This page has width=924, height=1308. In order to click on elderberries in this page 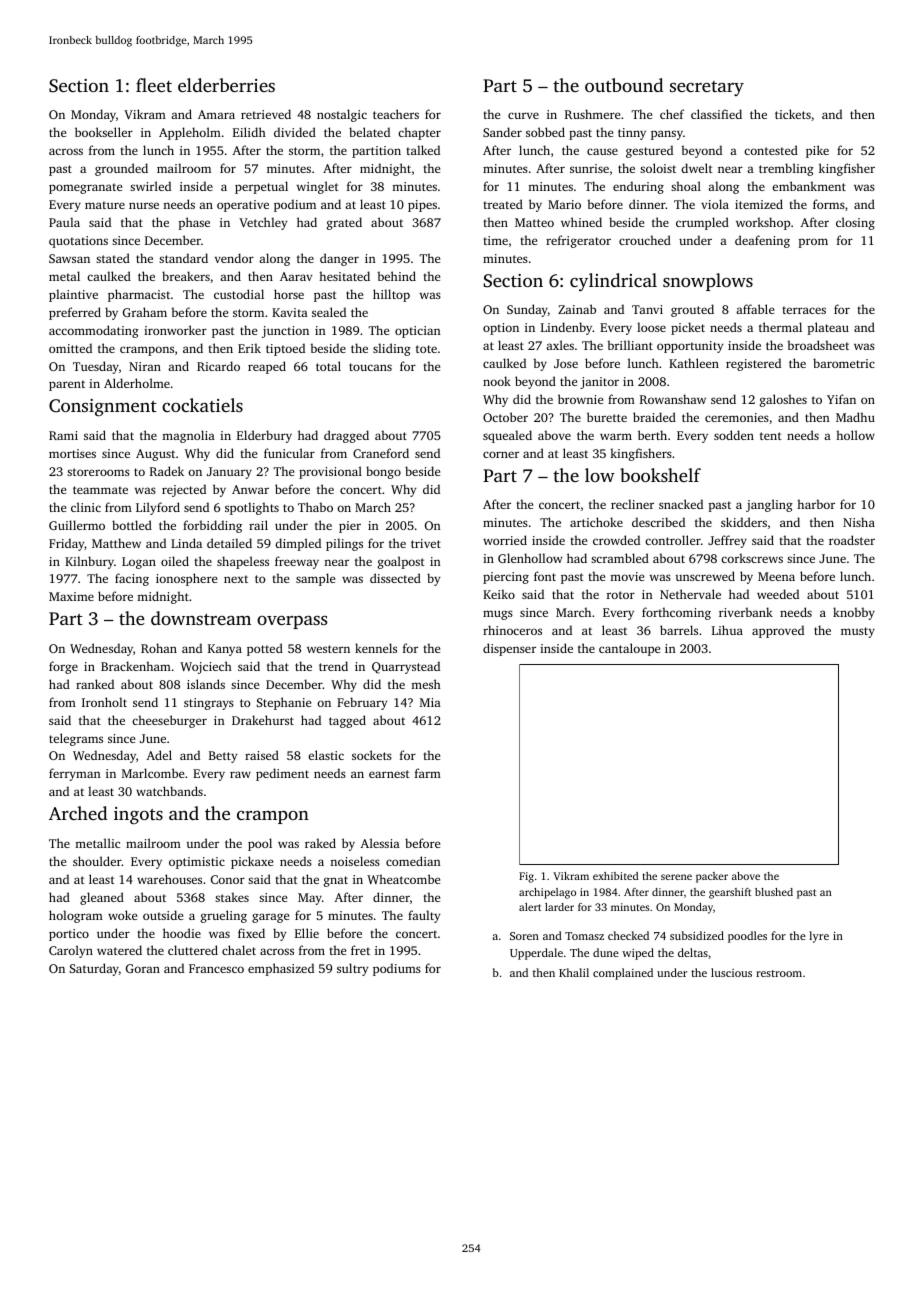, I will do `click(226, 85)`.
